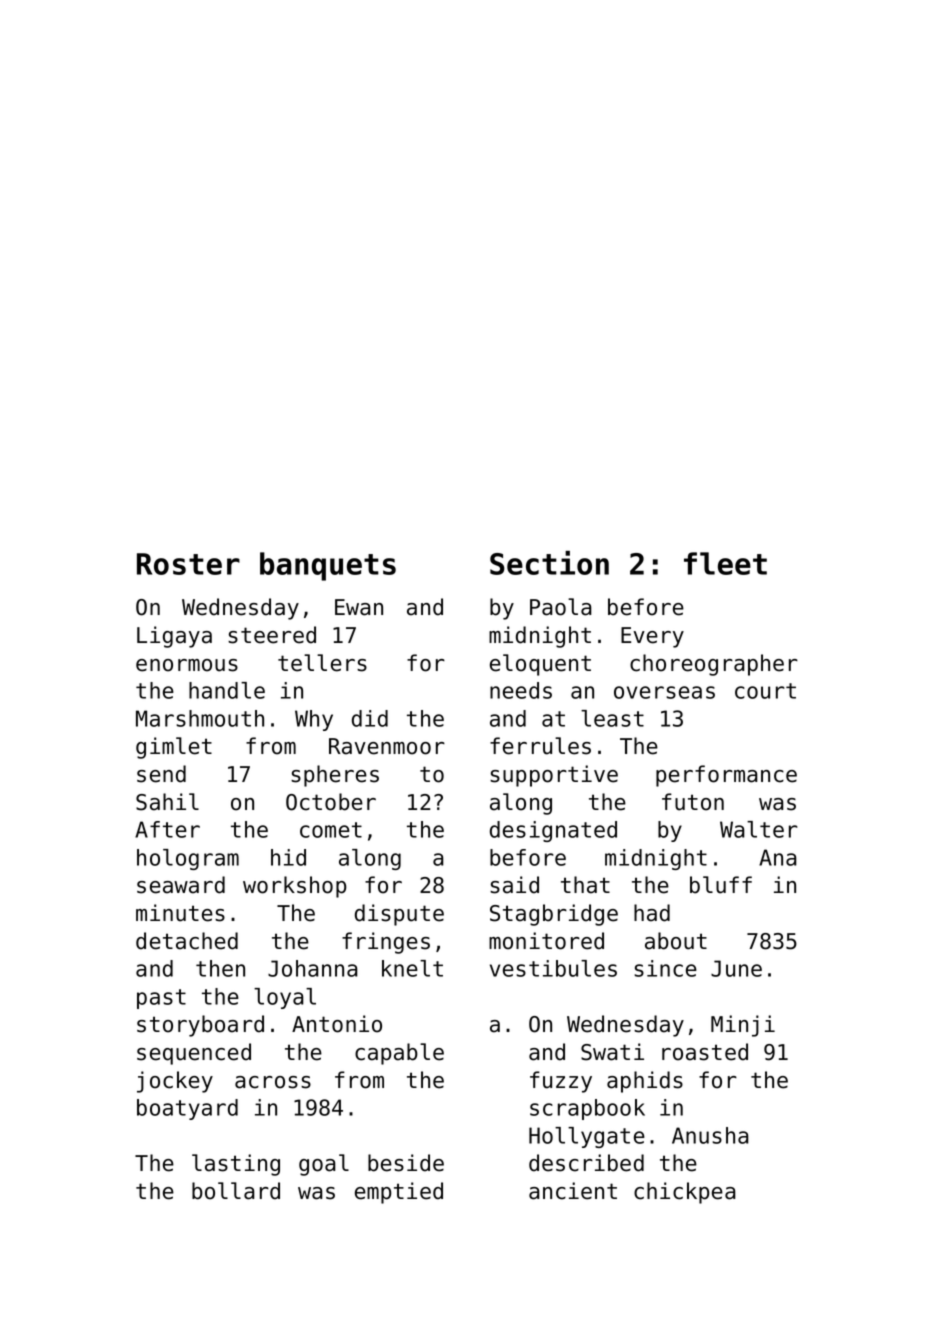 The height and width of the page is (1326, 934). I want to click on fleet, so click(725, 563).
